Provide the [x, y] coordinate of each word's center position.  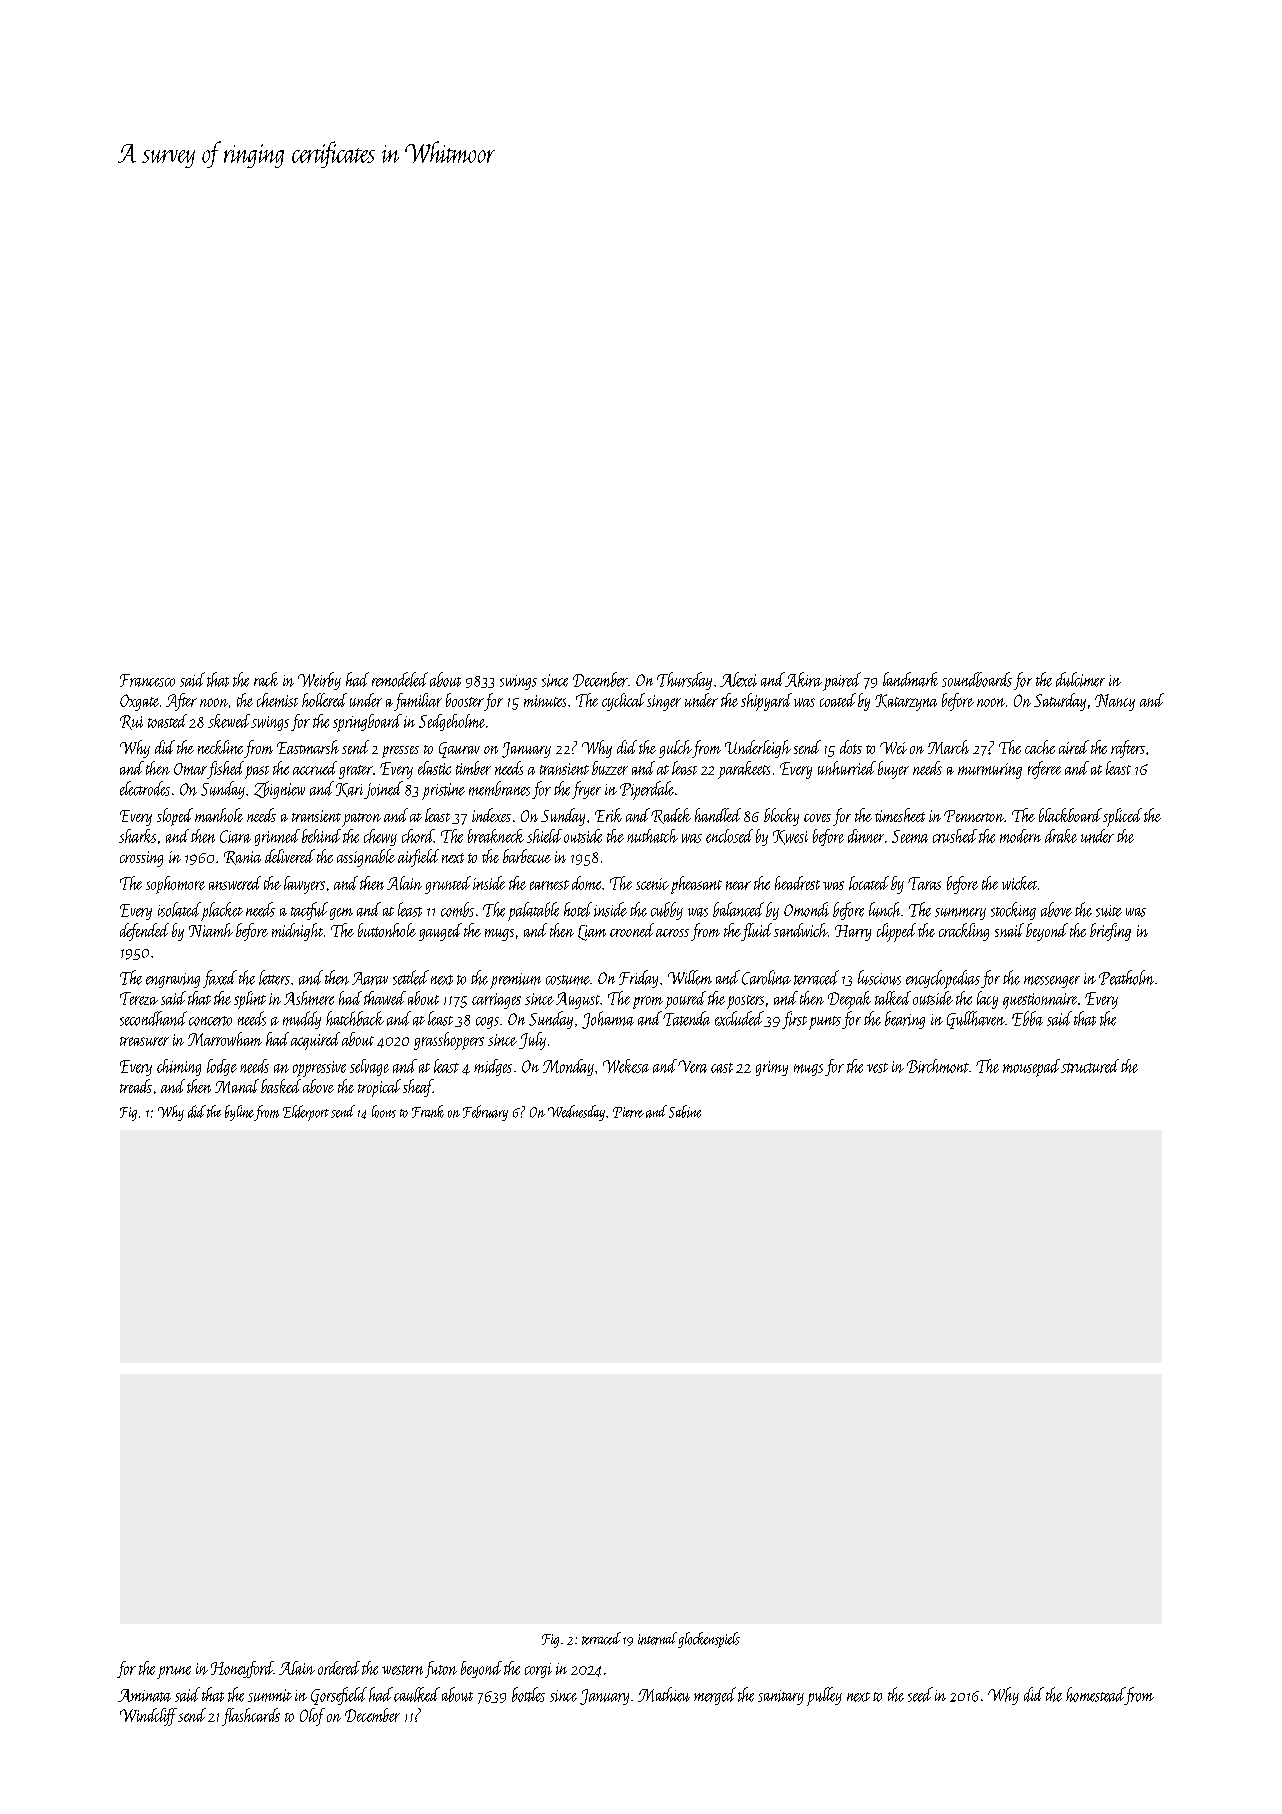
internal [657, 1638]
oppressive [319, 1069]
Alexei [738, 679]
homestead [1095, 1694]
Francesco [147, 680]
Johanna [608, 1020]
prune [174, 1672]
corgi [538, 1670]
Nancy [1115, 702]
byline [239, 1113]
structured [1090, 1066]
